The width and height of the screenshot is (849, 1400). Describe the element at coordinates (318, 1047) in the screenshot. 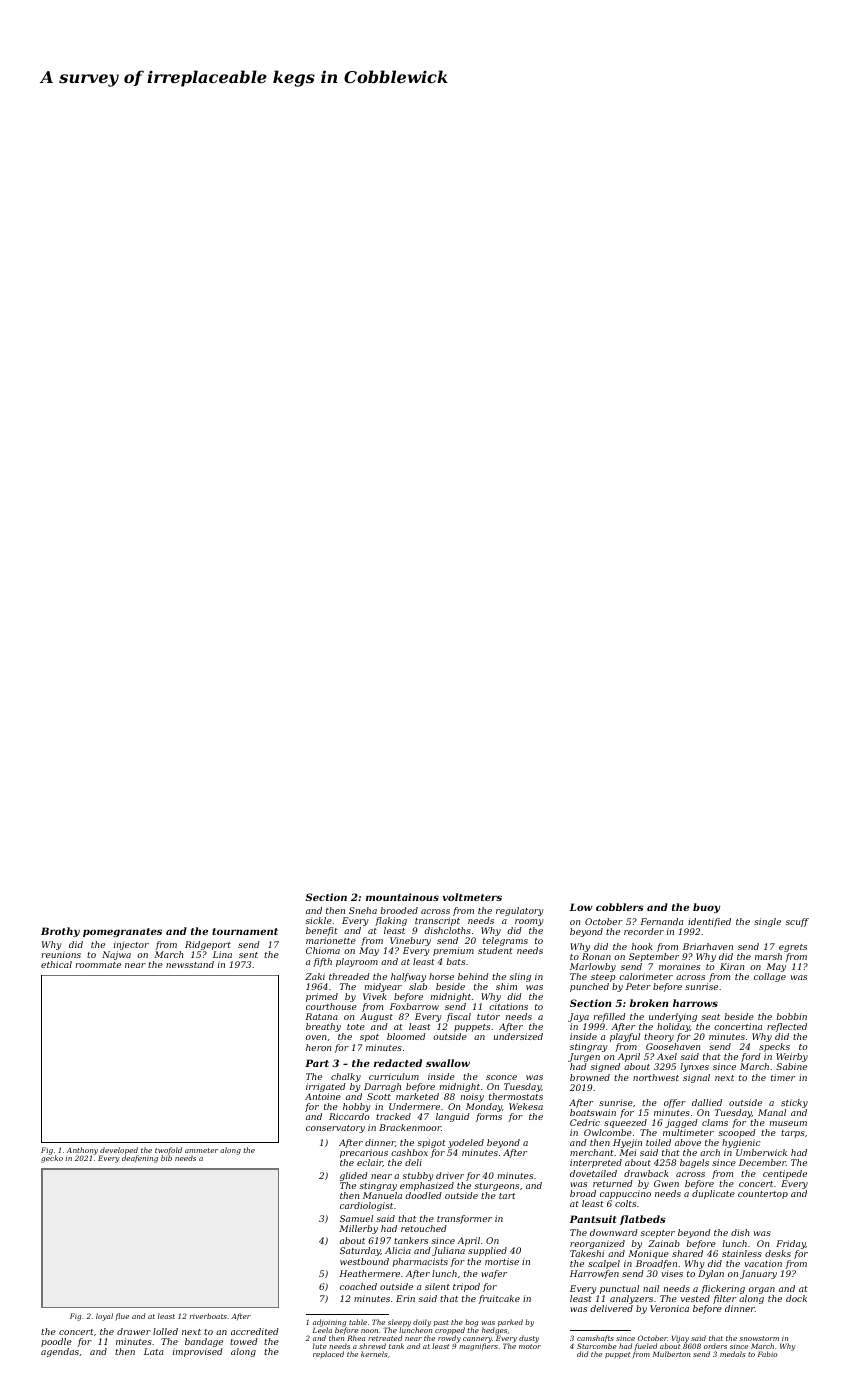

I see `heron` at that location.
